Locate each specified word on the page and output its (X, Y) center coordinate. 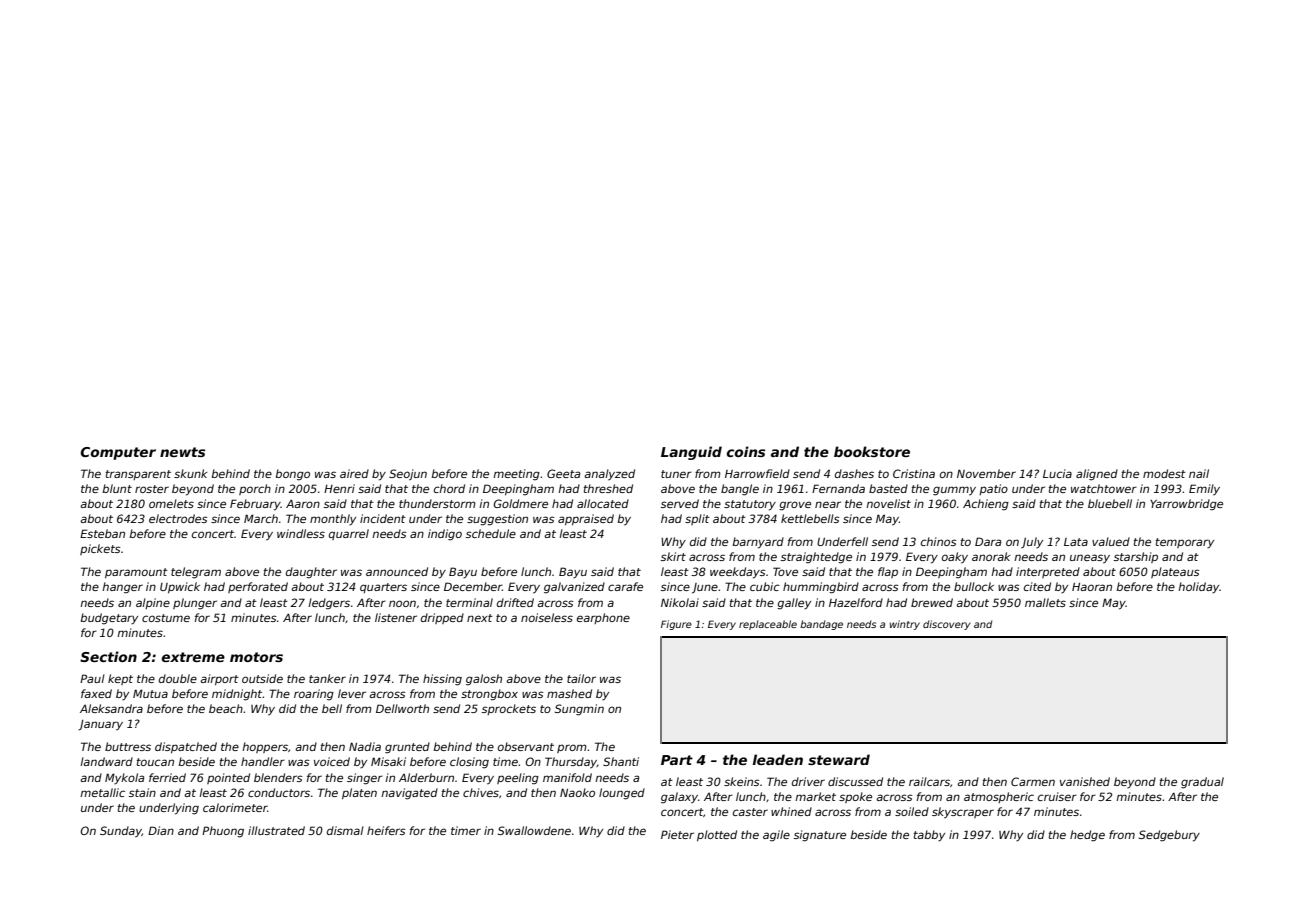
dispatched (186, 747)
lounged (622, 794)
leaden (778, 759)
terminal (469, 602)
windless (301, 533)
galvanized (574, 588)
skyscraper (963, 813)
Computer (118, 453)
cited (1037, 586)
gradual (1202, 783)
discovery (946, 625)
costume (166, 618)
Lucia (1057, 473)
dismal (345, 830)
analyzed (609, 475)
